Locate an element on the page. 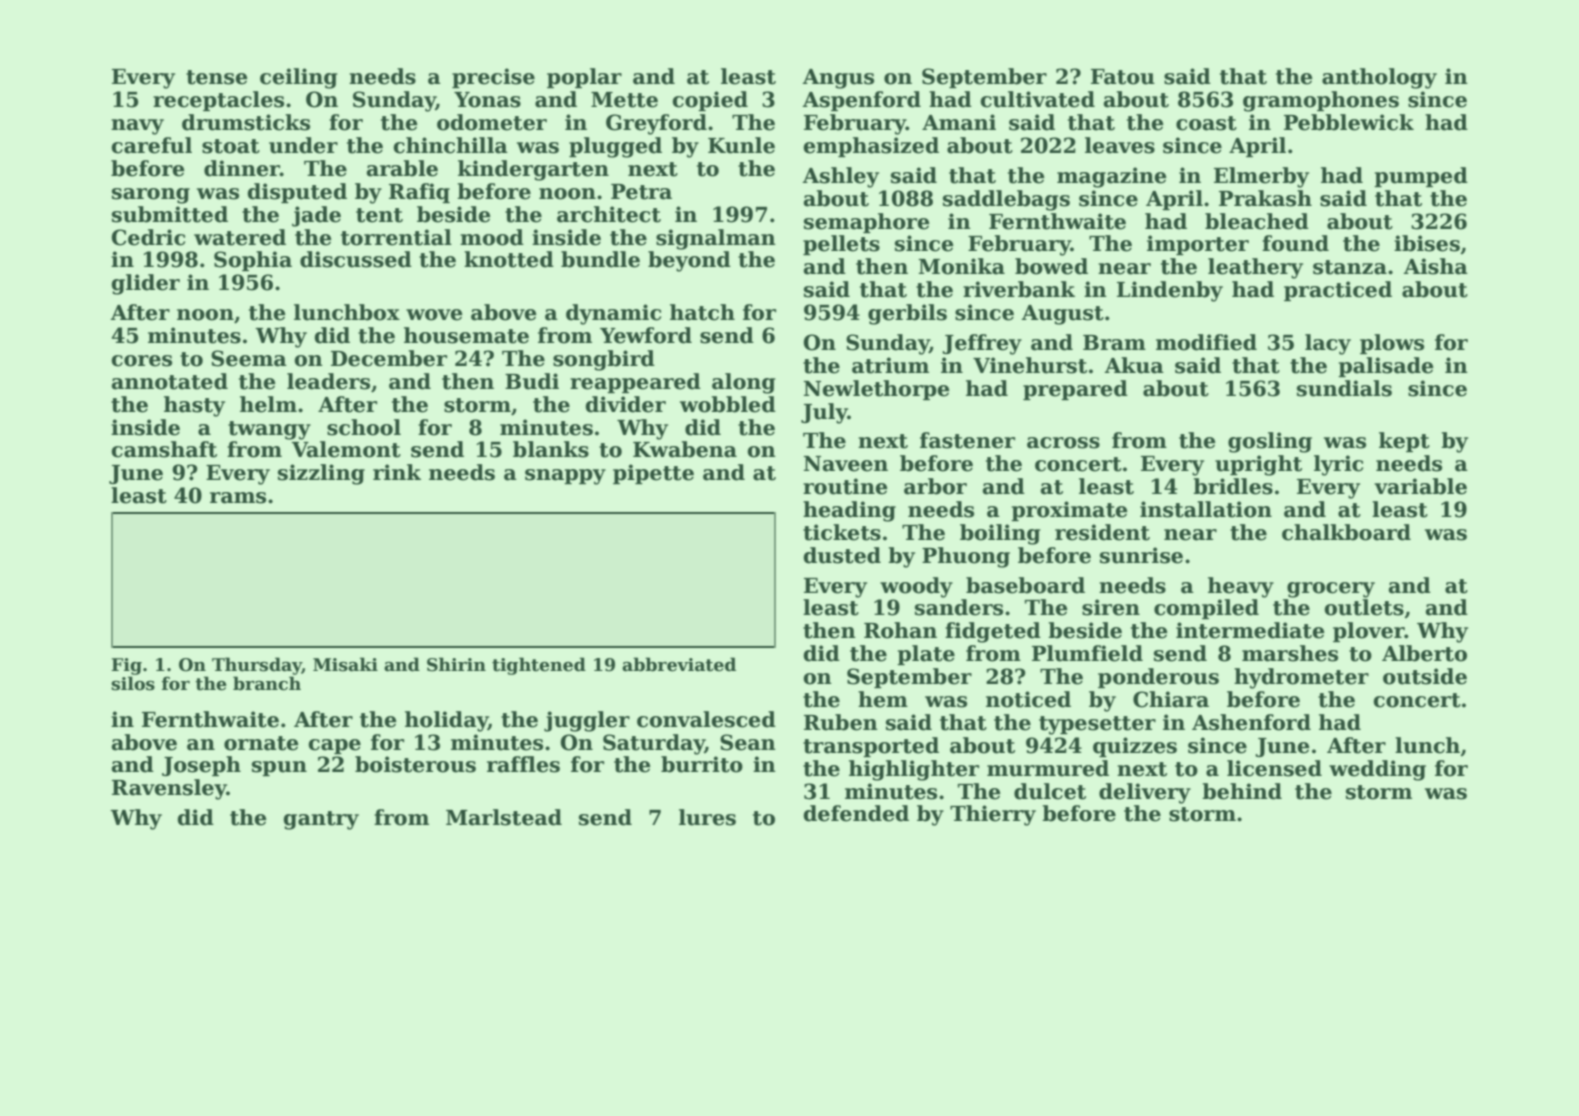 Image resolution: width=1579 pixels, height=1116 pixels. ibises is located at coordinates (1427, 243).
